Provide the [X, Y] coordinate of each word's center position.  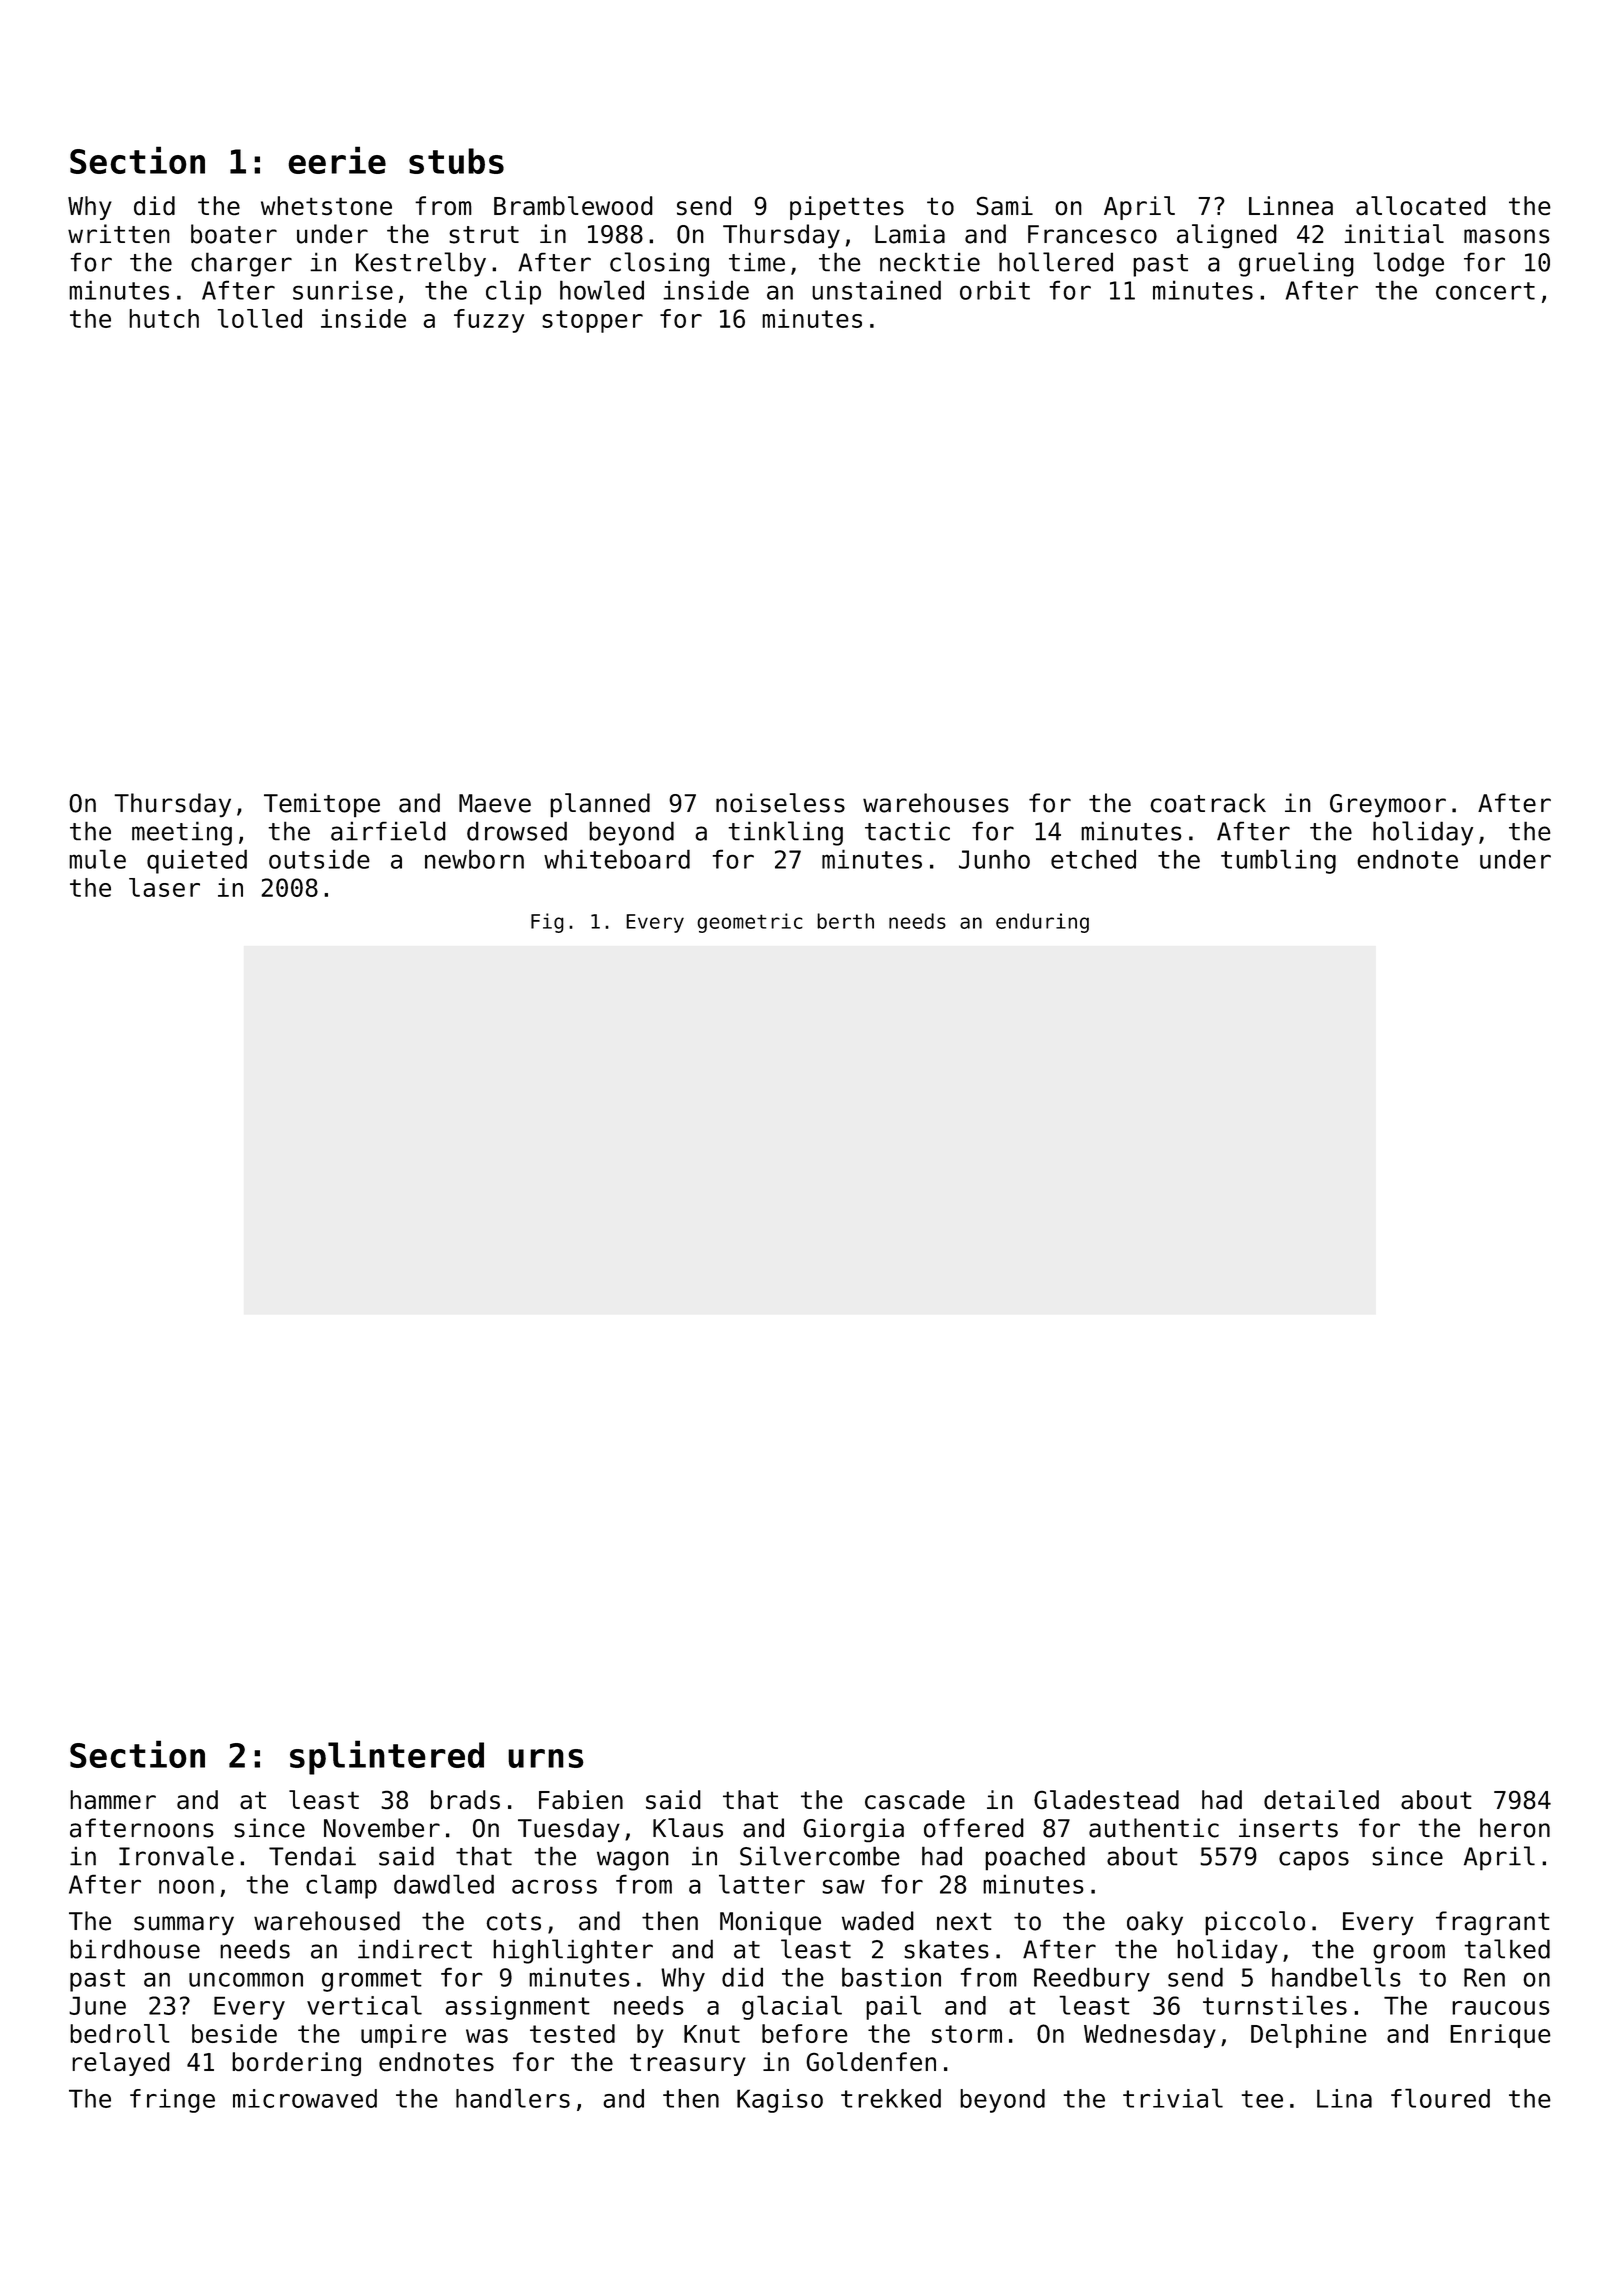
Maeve [495, 803]
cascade [915, 1799]
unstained [876, 290]
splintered [387, 1757]
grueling [1296, 264]
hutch [164, 318]
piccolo [1255, 1923]
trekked [891, 2098]
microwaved [305, 2098]
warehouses [936, 803]
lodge [1408, 264]
